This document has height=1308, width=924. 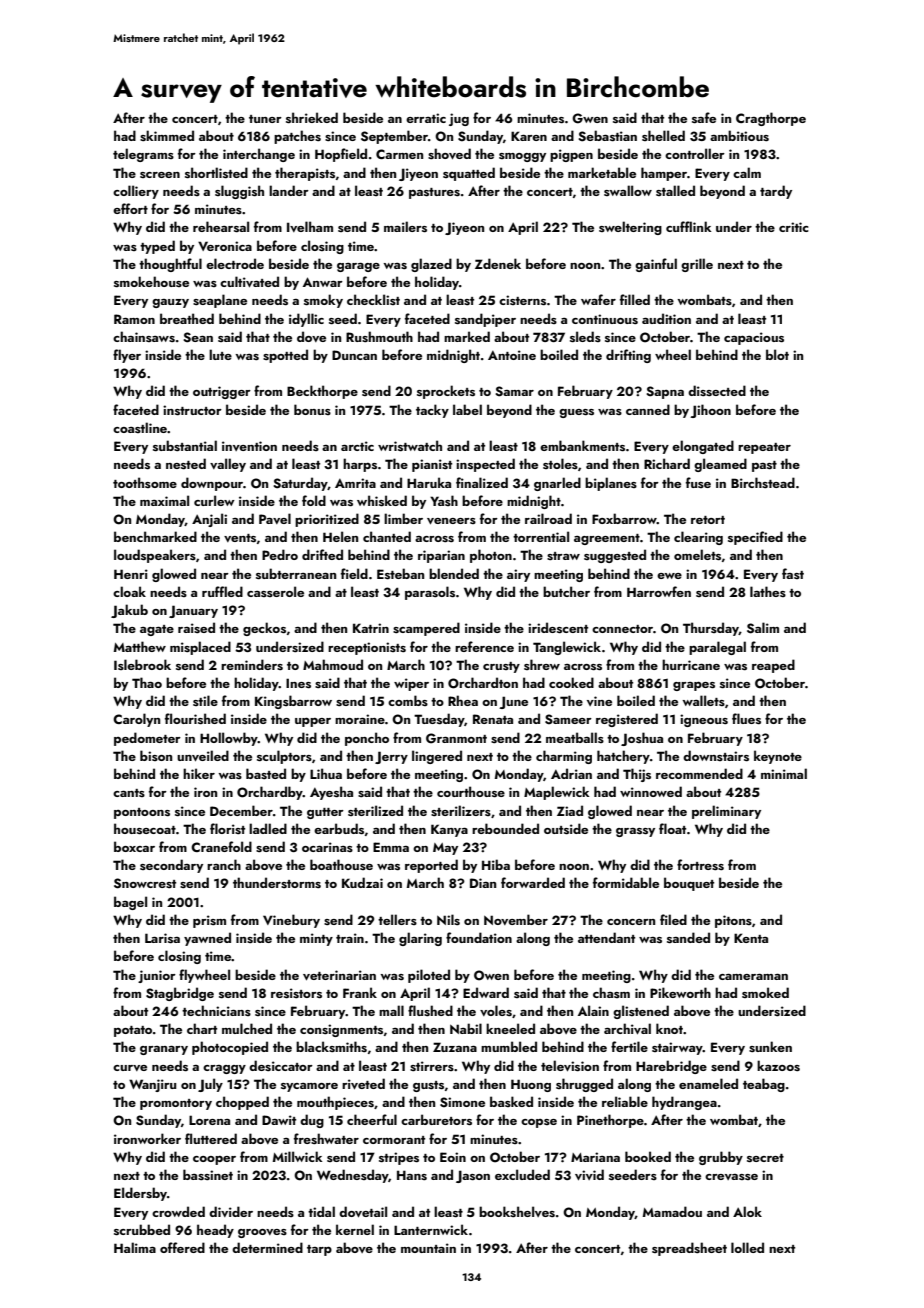 I want to click on tarp, so click(x=319, y=1250).
